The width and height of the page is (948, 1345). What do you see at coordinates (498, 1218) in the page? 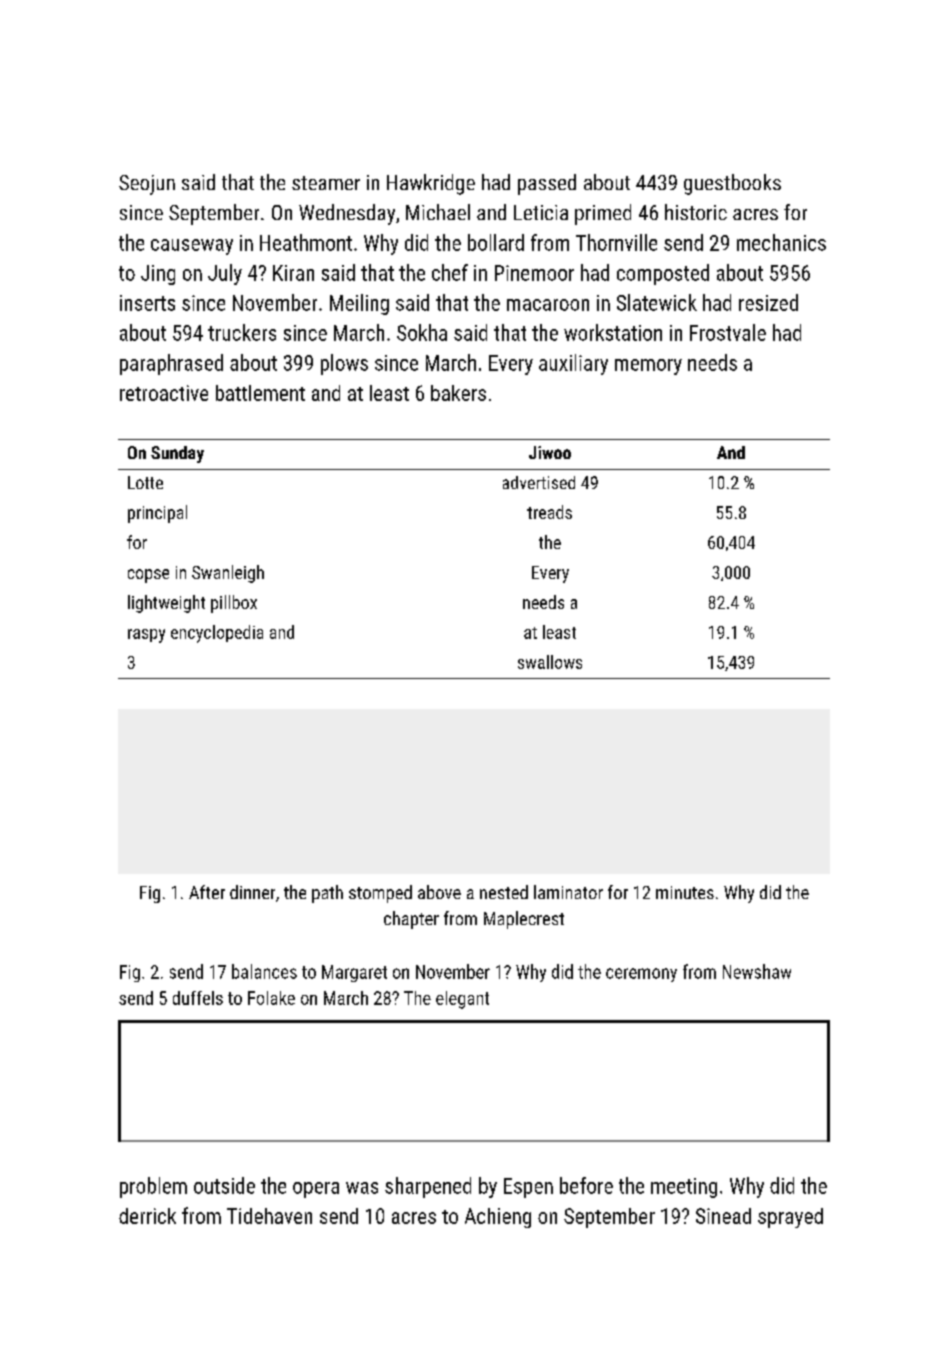
I see `Achieng` at bounding box center [498, 1218].
